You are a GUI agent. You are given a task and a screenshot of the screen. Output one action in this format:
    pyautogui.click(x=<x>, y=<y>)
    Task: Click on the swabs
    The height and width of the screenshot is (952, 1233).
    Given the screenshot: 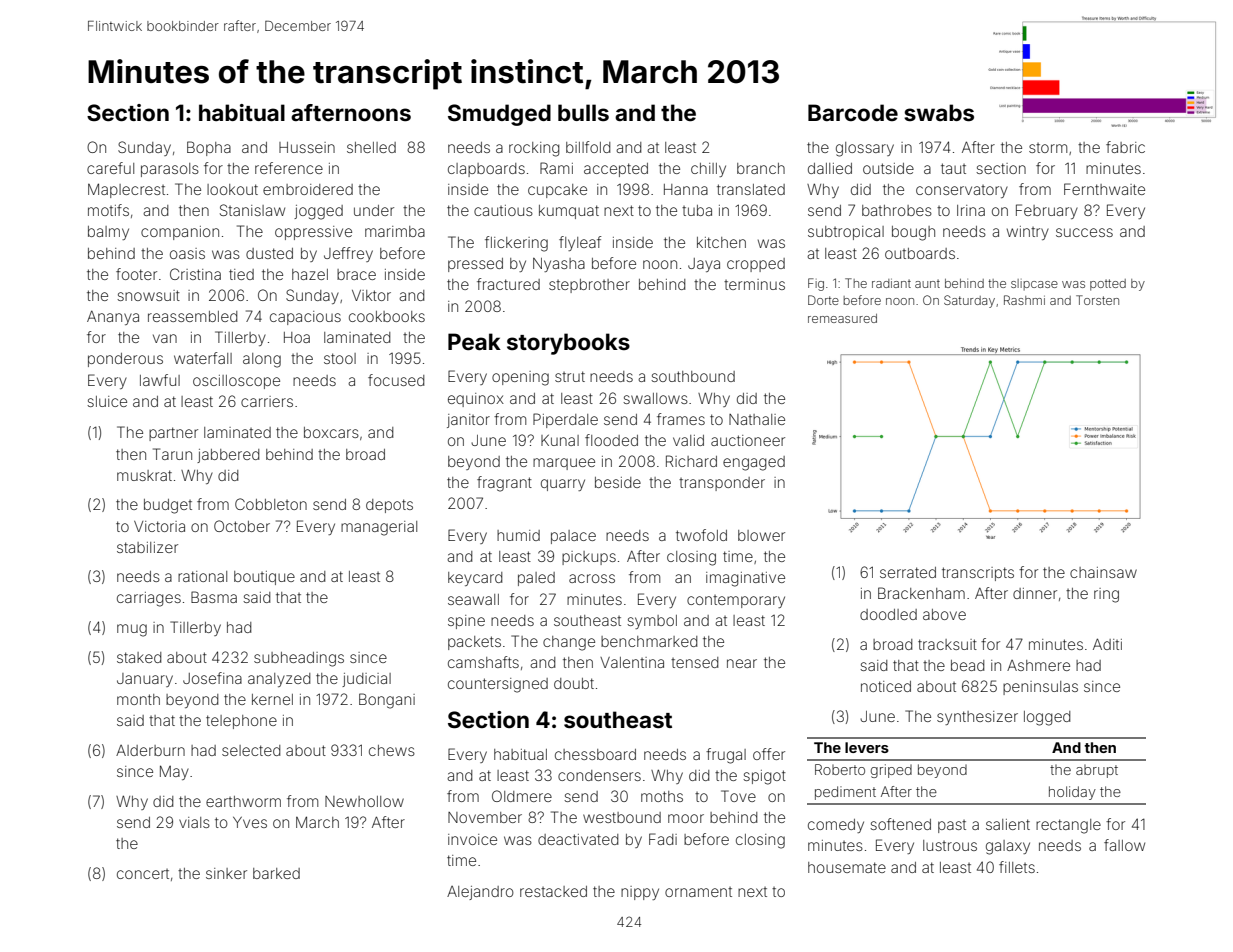 What is the action you would take?
    pyautogui.click(x=939, y=113)
